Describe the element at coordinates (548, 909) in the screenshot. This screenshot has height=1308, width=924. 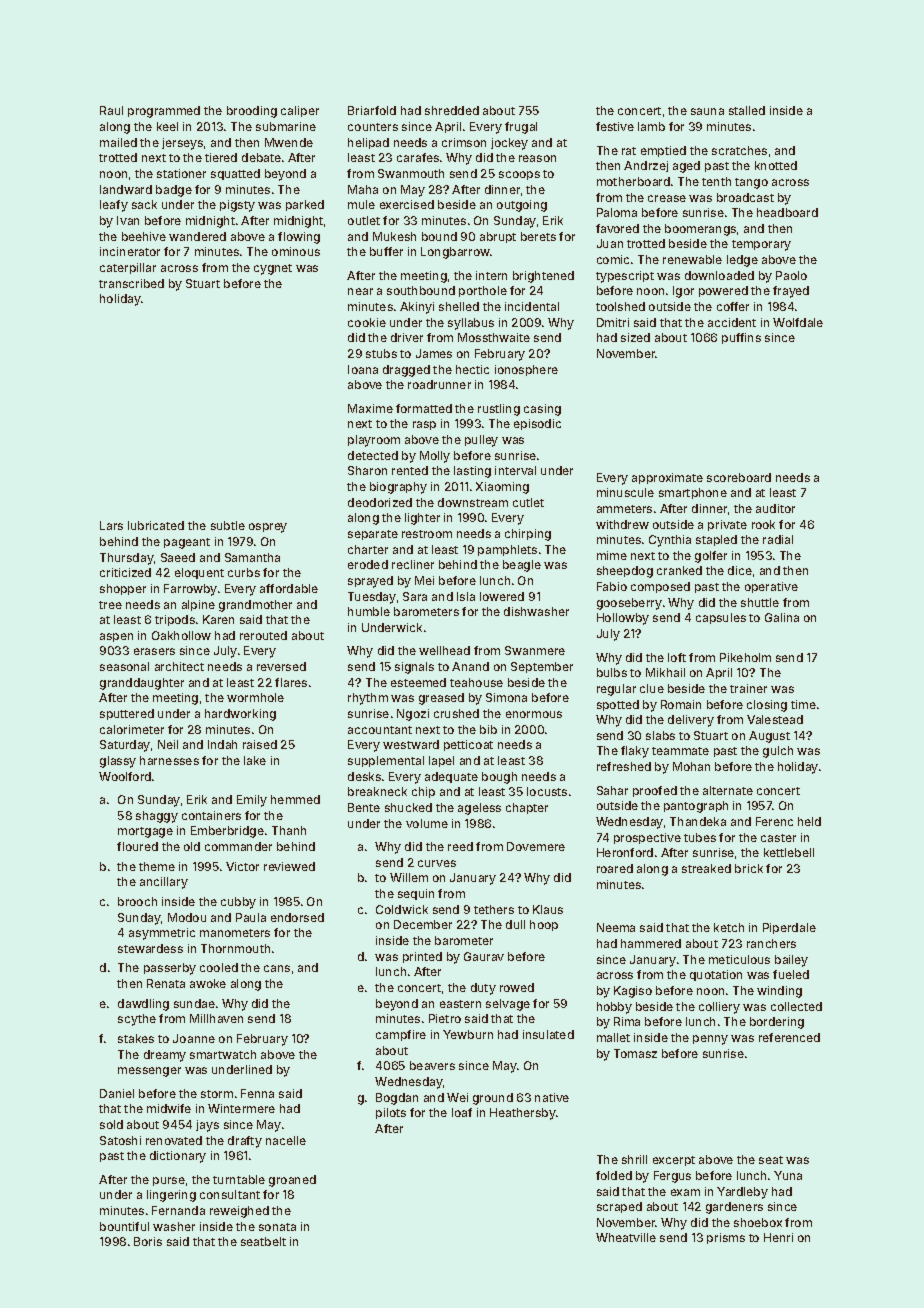
I see `Klaus` at that location.
